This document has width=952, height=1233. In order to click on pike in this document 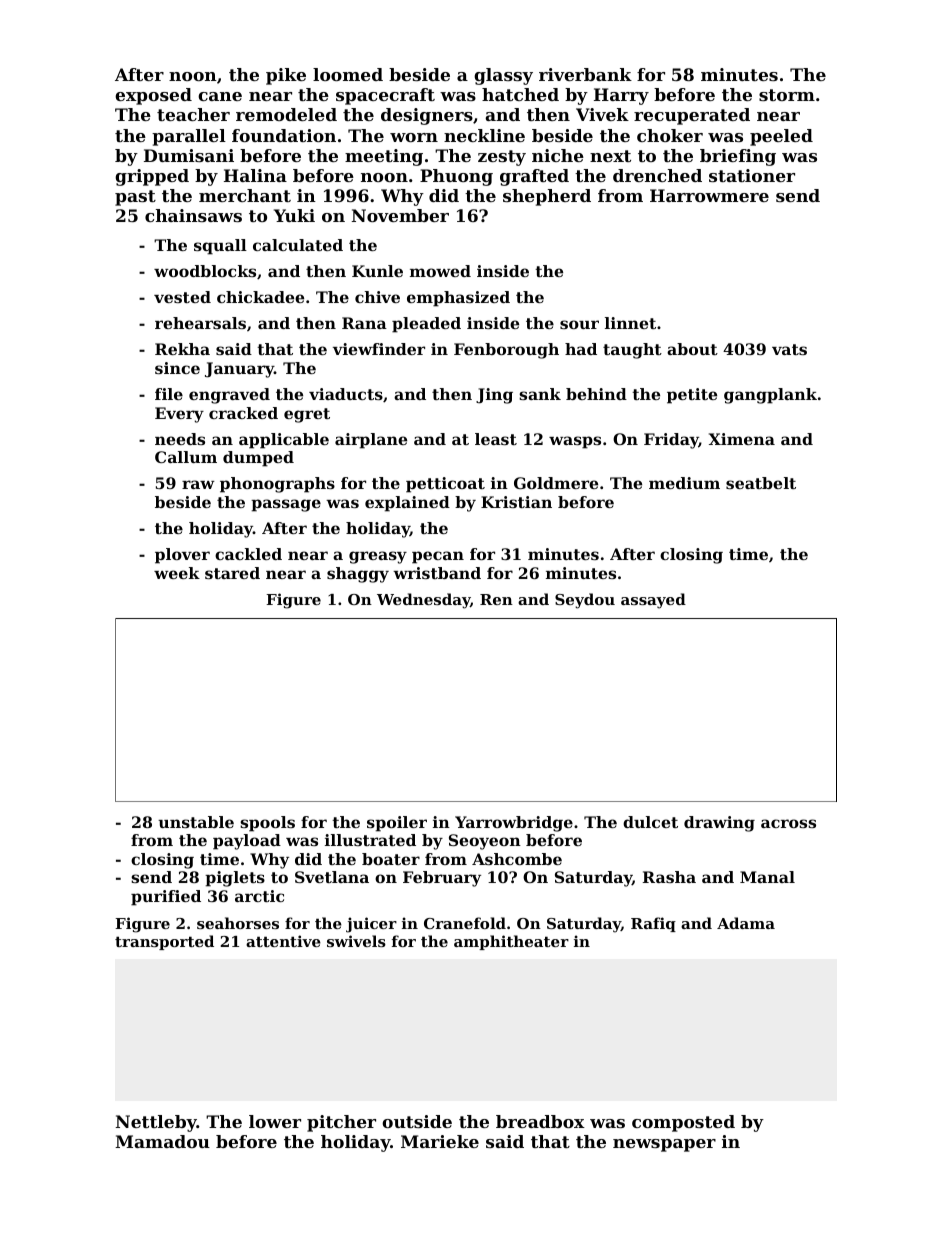, I will do `click(286, 76)`.
